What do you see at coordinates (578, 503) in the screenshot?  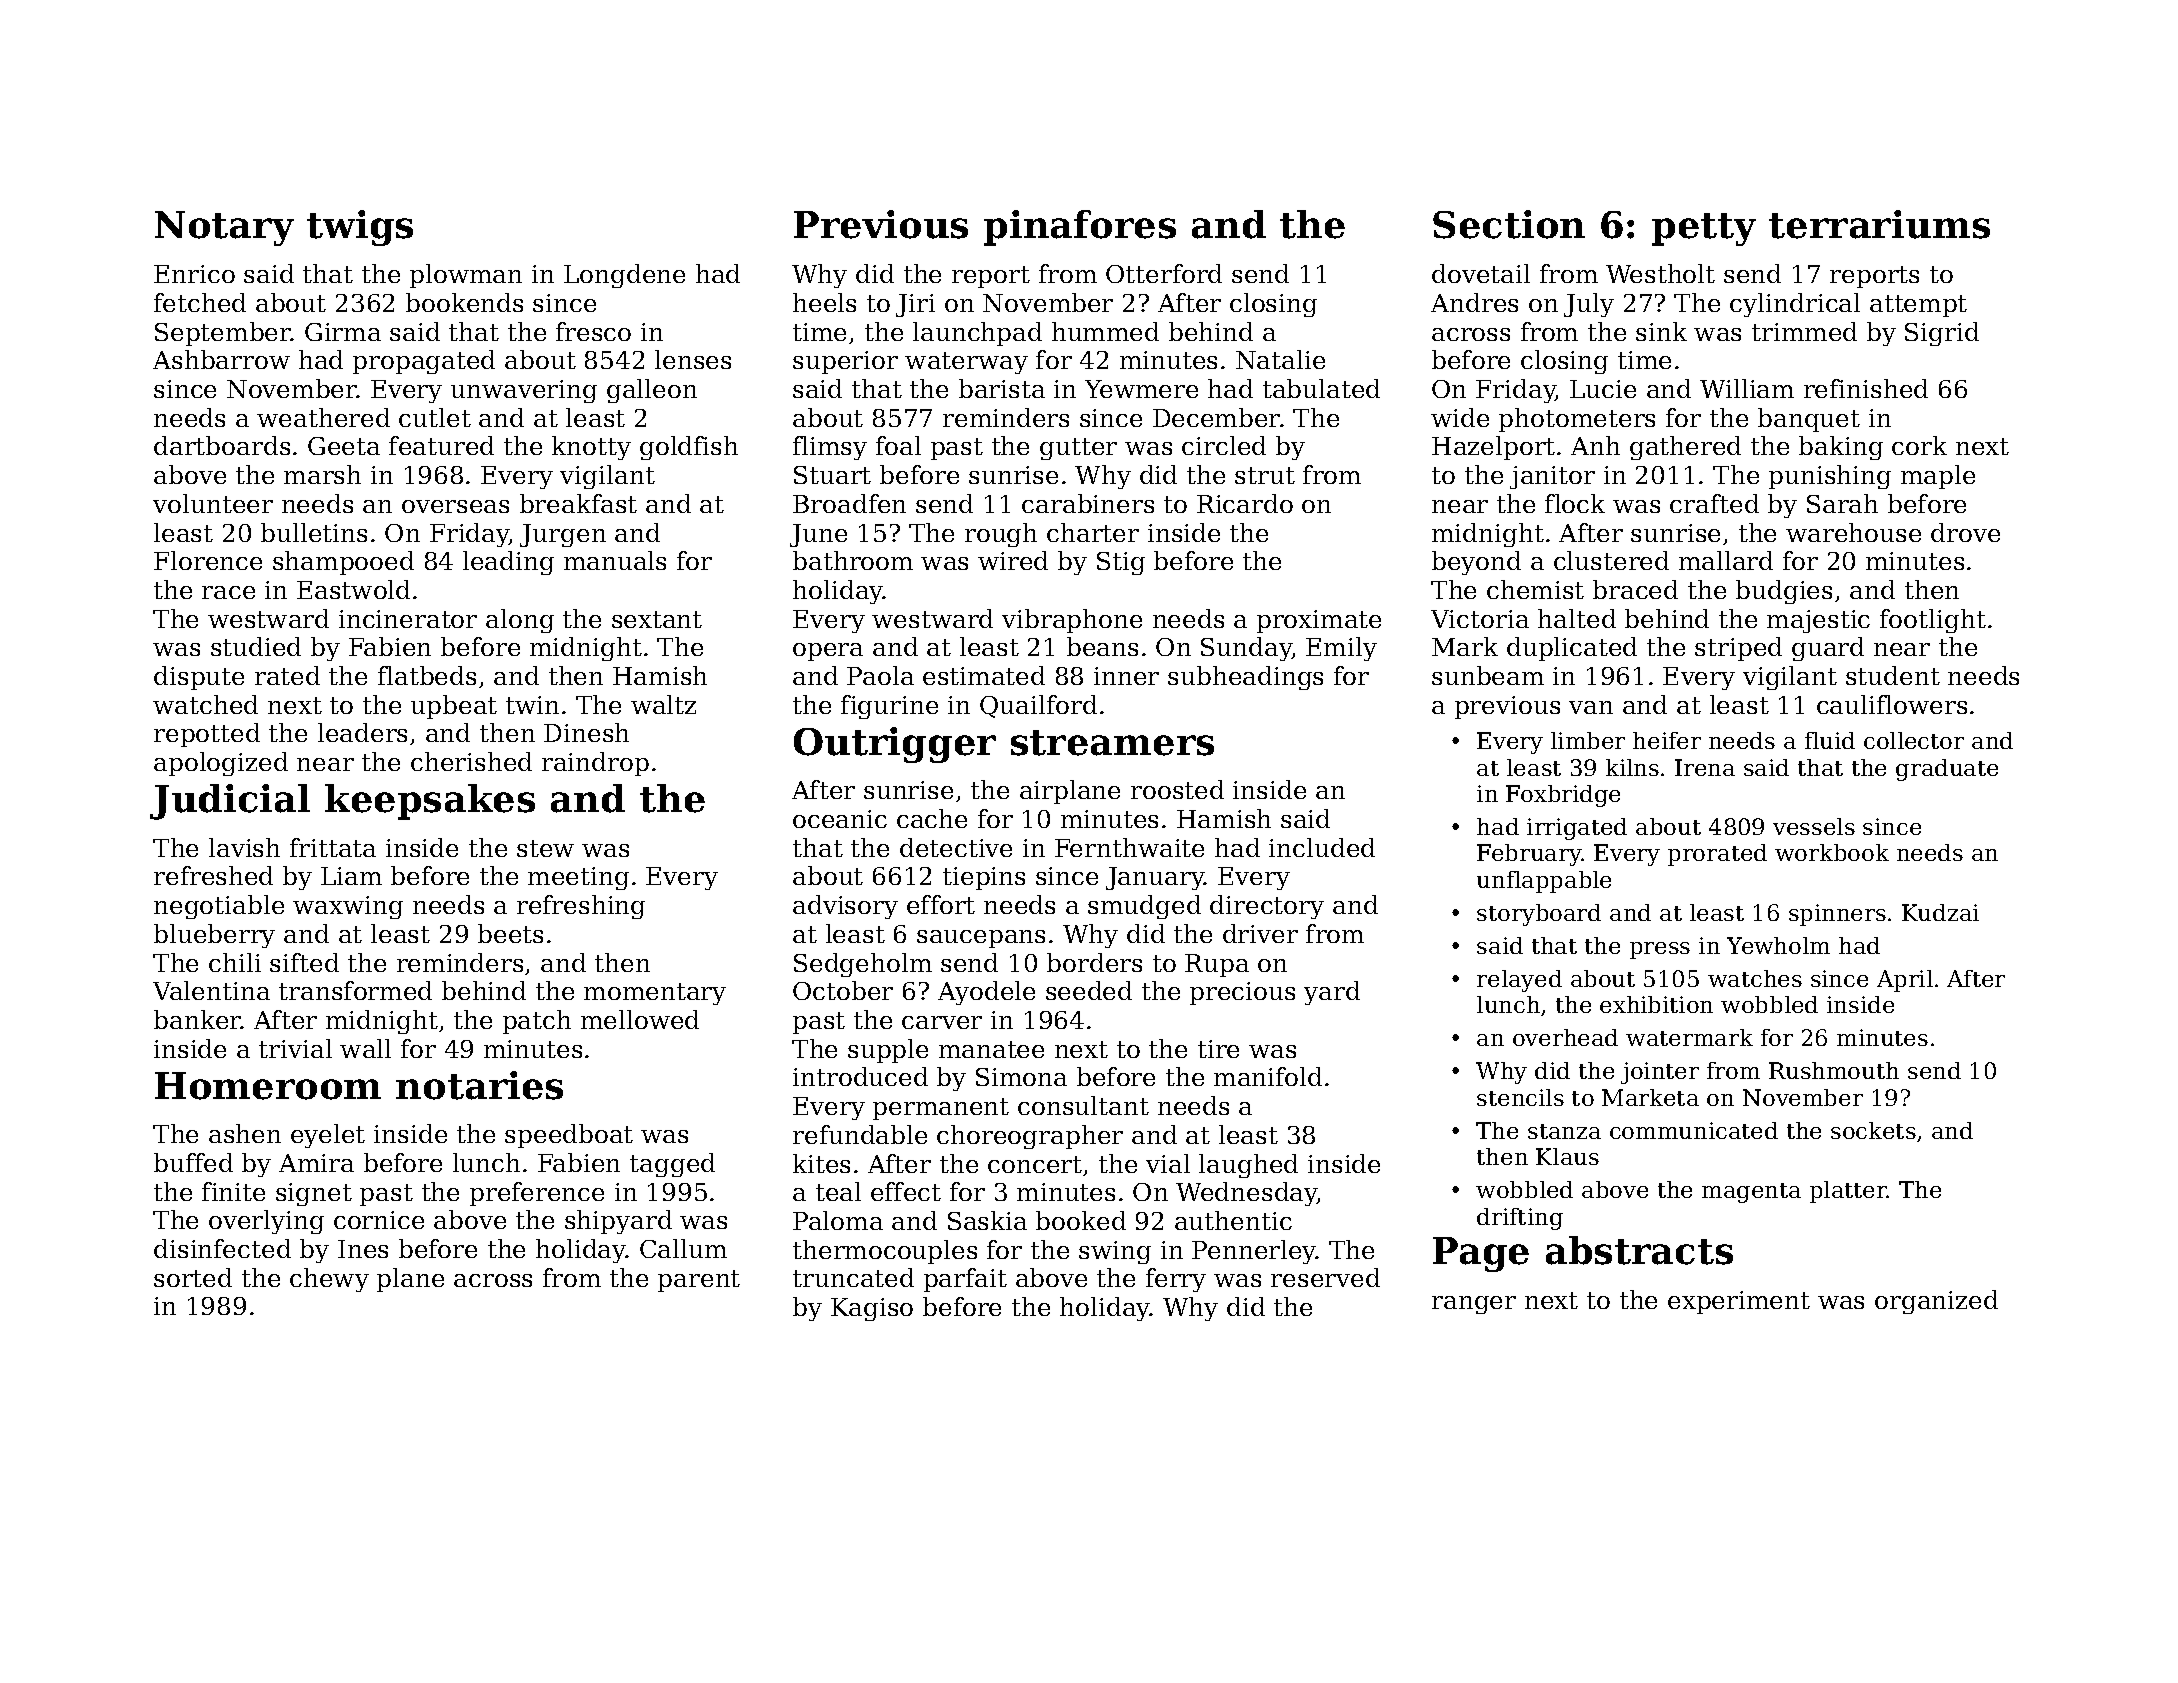 I see `breakfast` at bounding box center [578, 503].
